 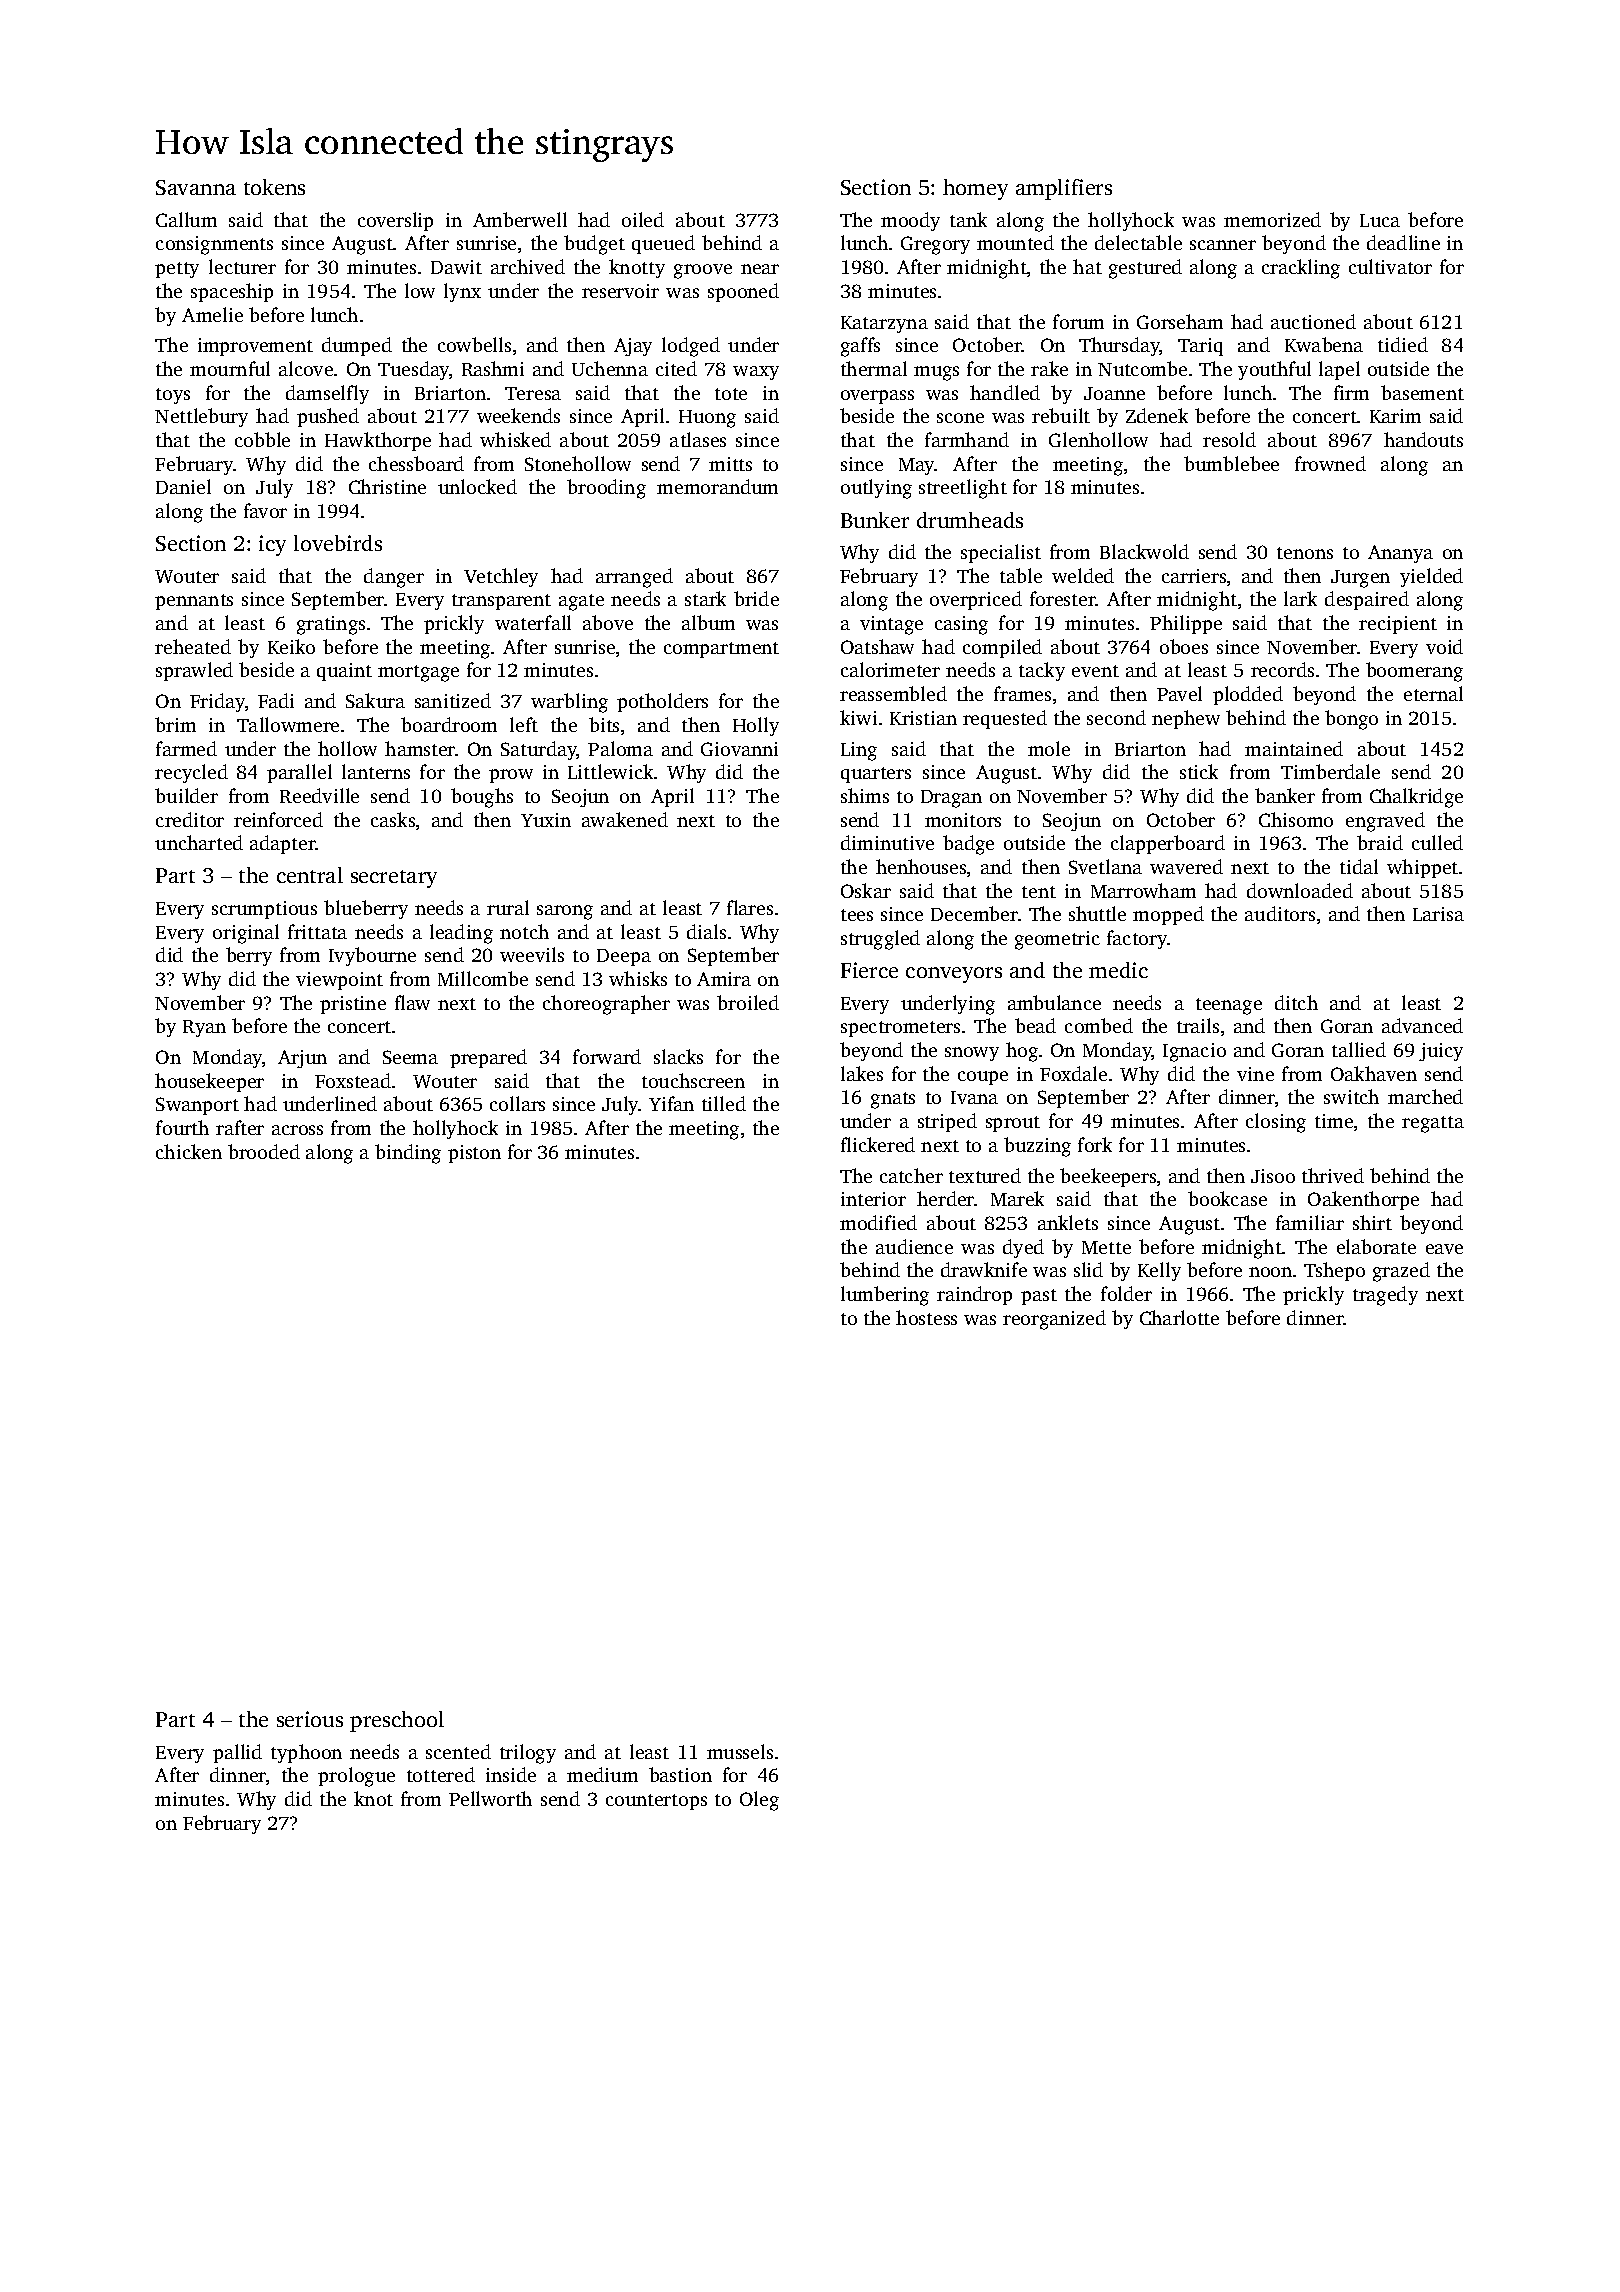 I want to click on Luca, so click(x=1380, y=220).
